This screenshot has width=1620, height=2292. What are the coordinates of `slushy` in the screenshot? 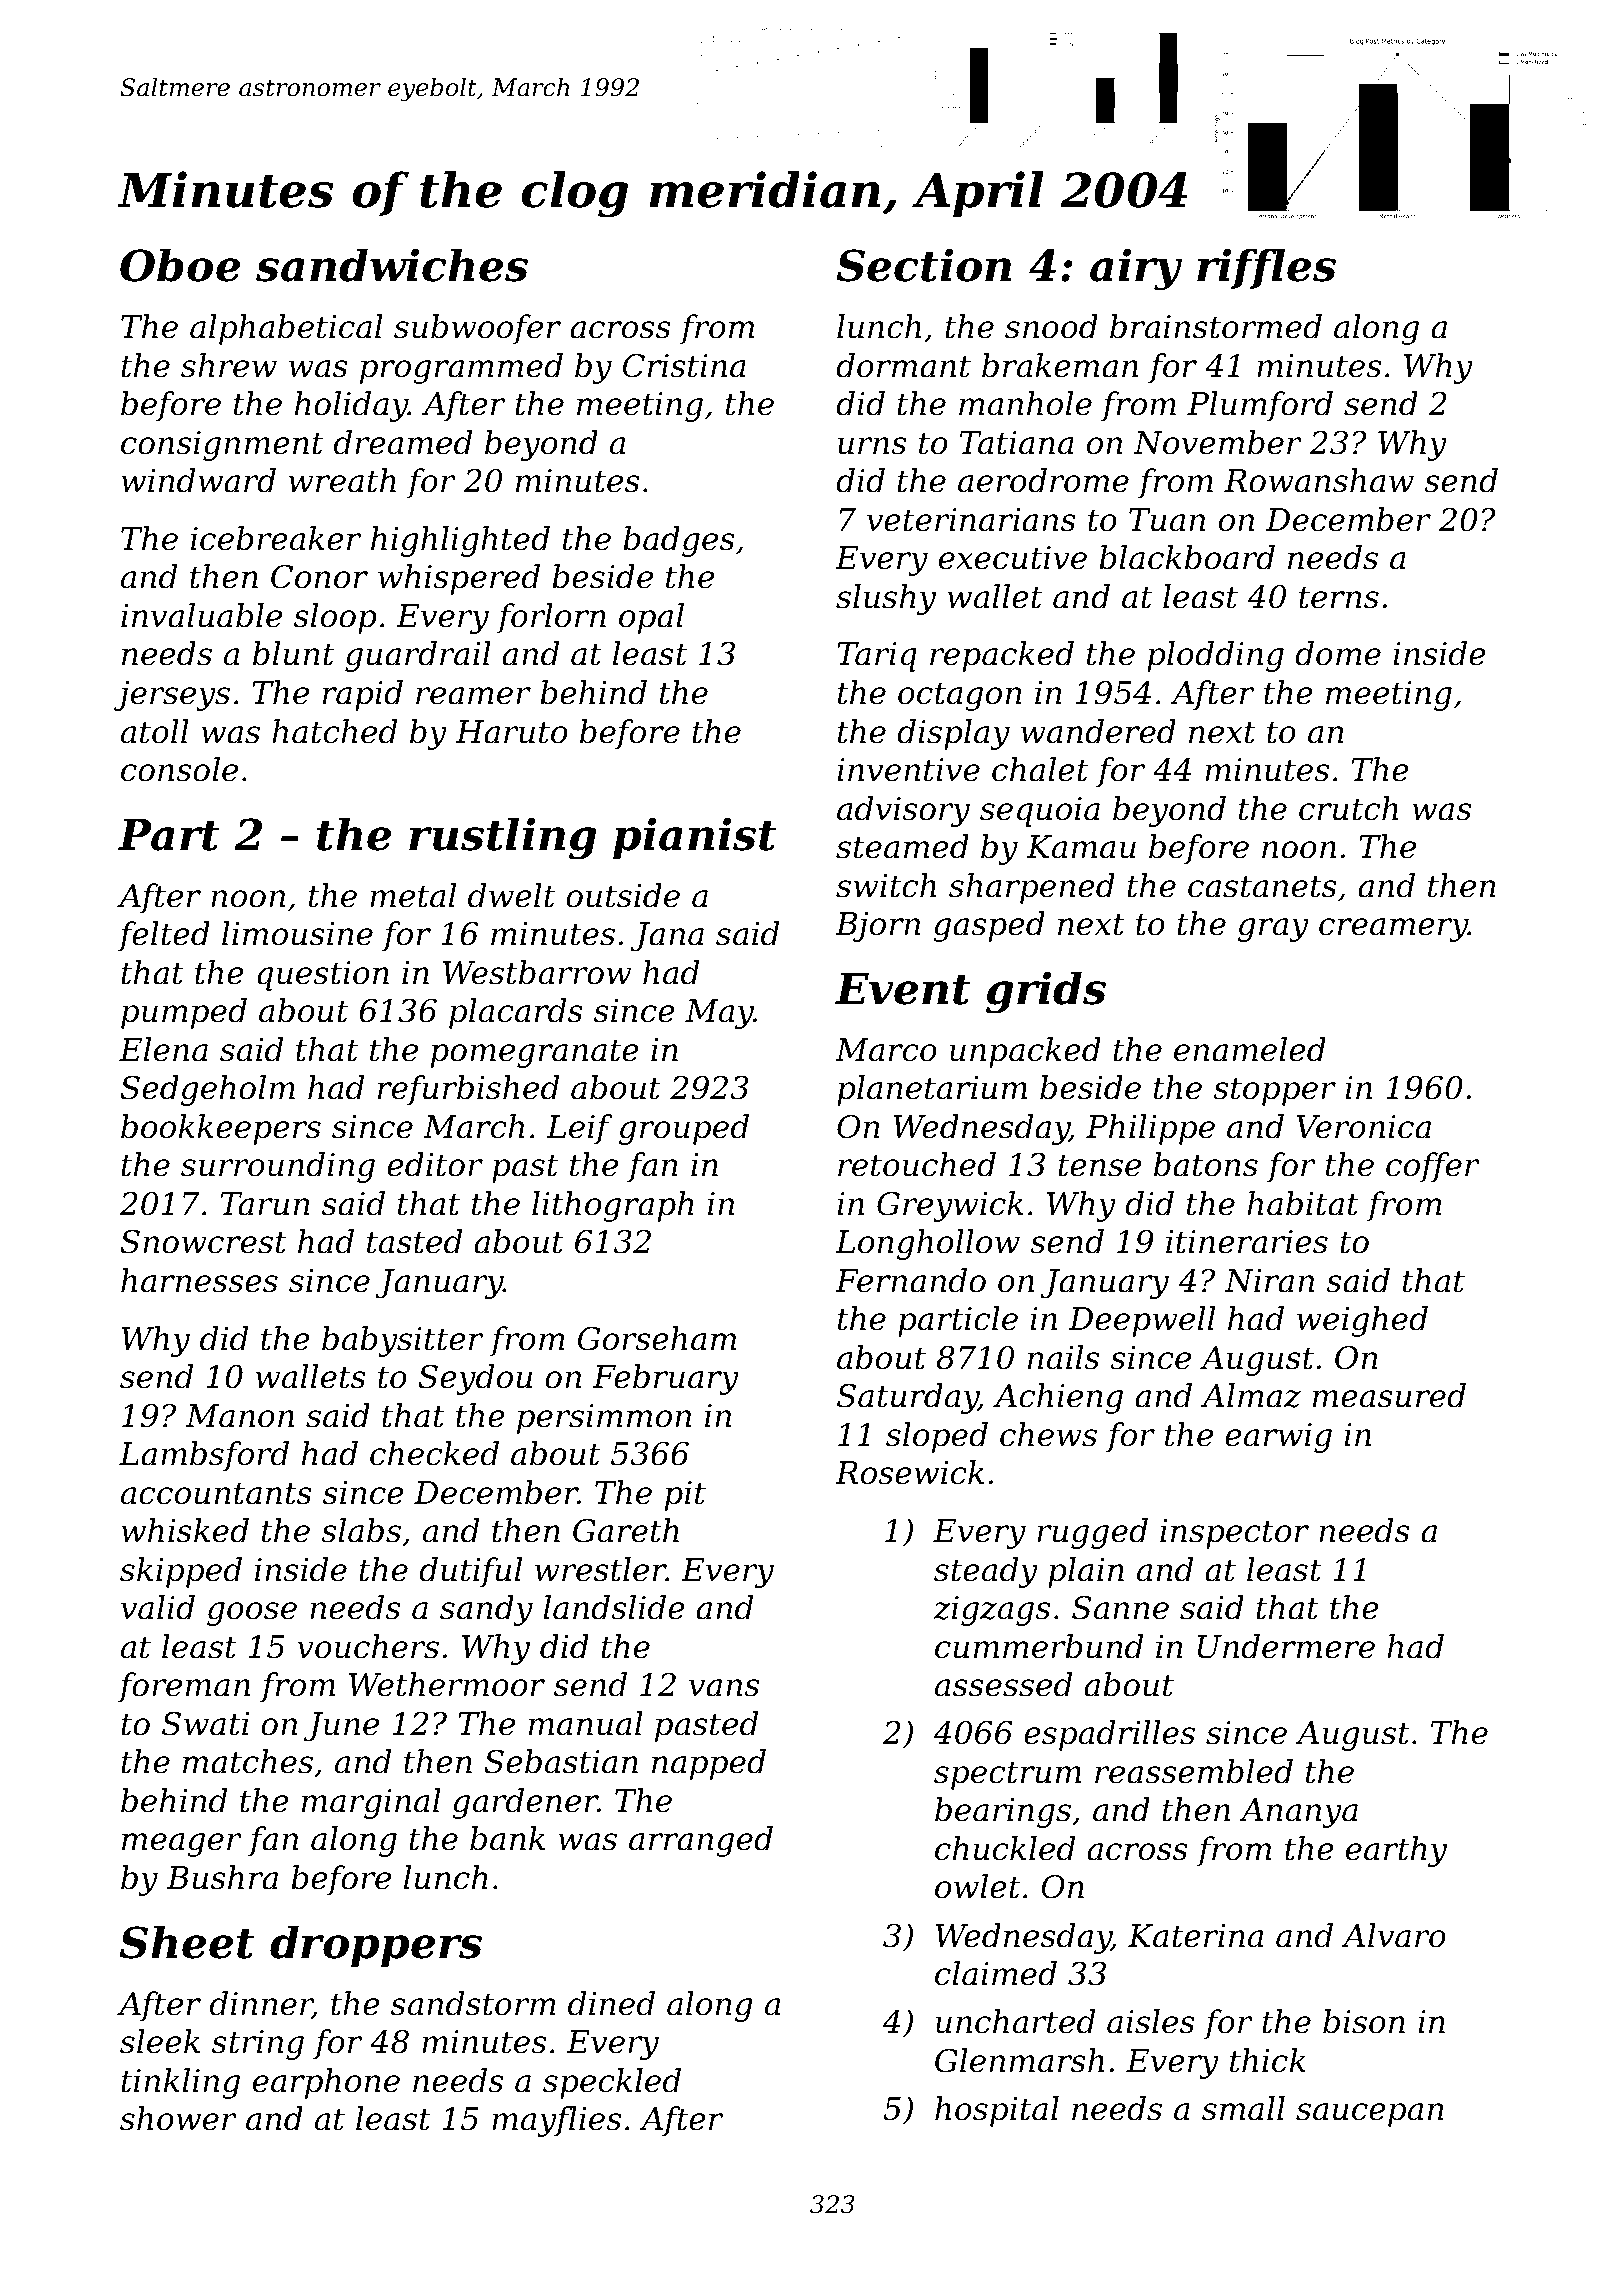 It's located at (886, 599).
